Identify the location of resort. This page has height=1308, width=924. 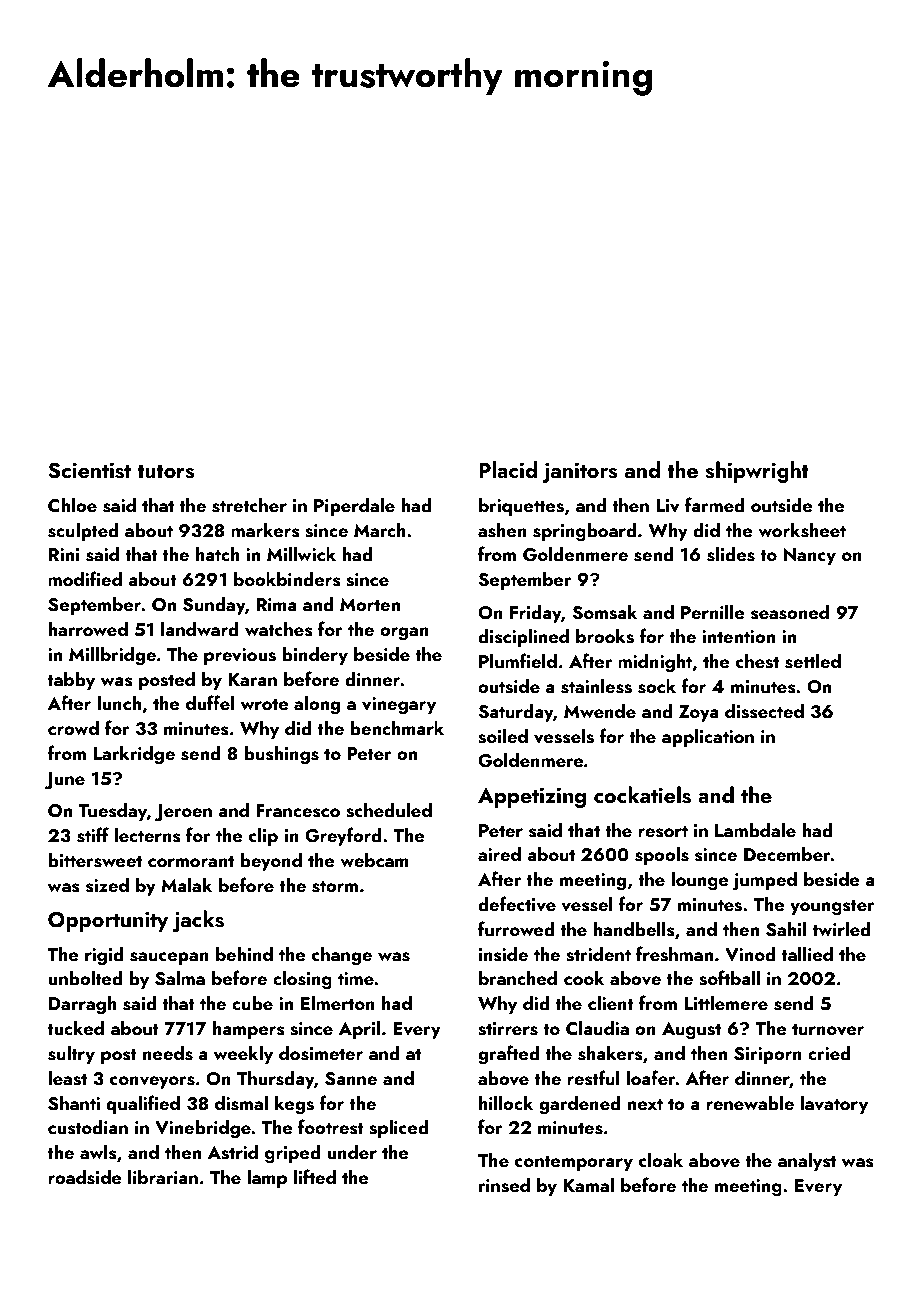
(663, 831).
